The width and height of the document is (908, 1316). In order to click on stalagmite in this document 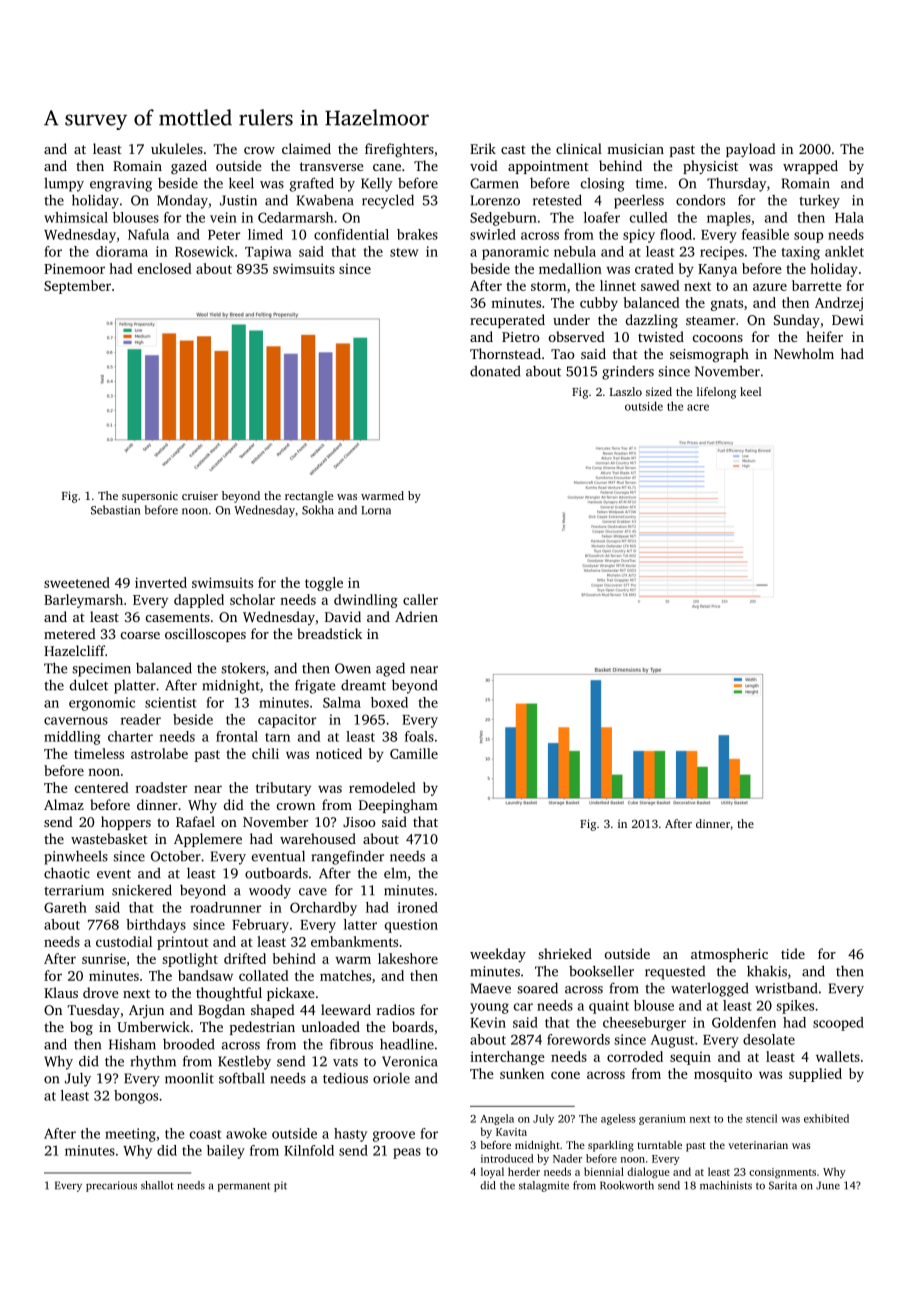, I will do `click(544, 1186)`.
